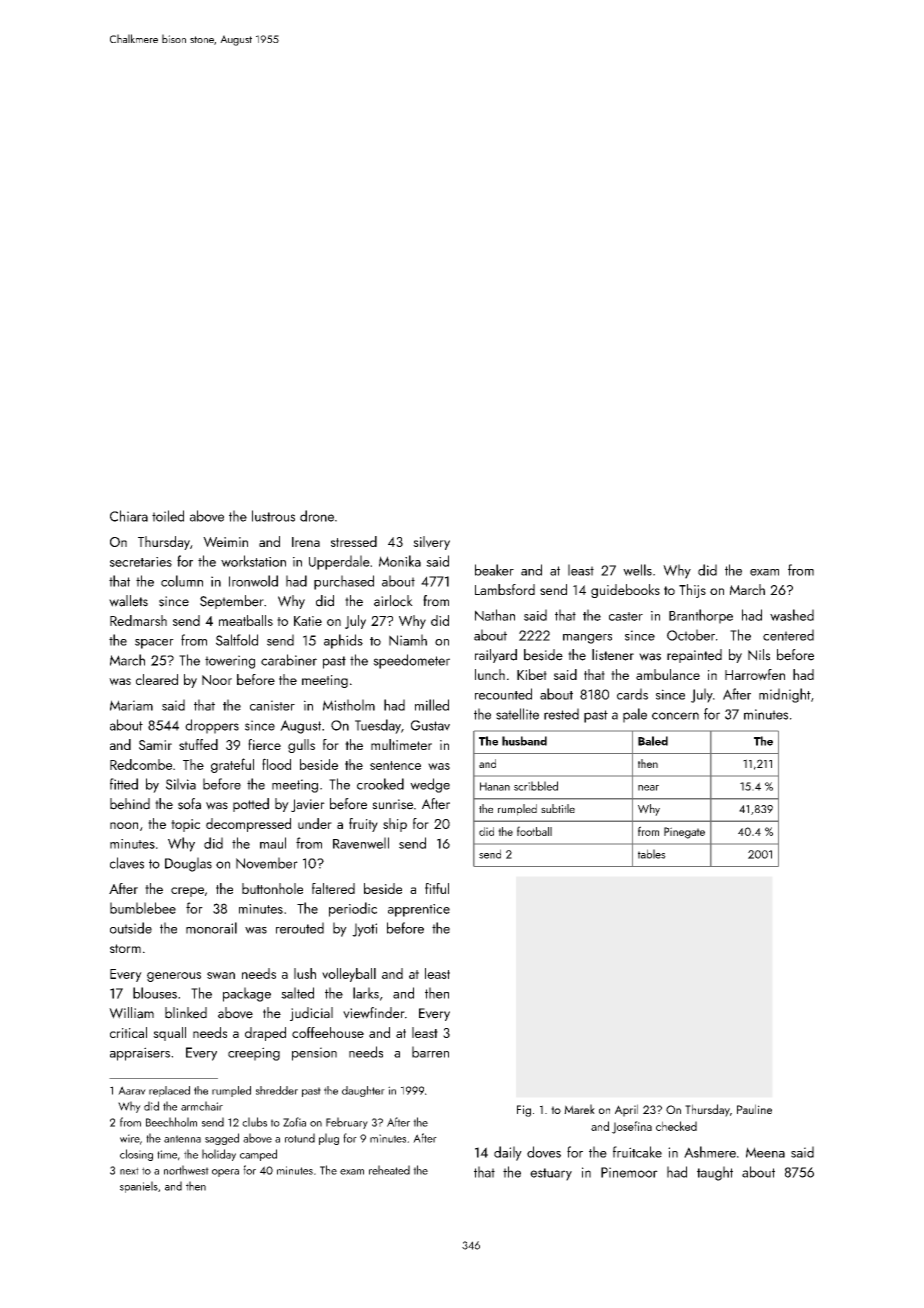 The width and height of the screenshot is (924, 1308). I want to click on drone, so click(317, 516).
